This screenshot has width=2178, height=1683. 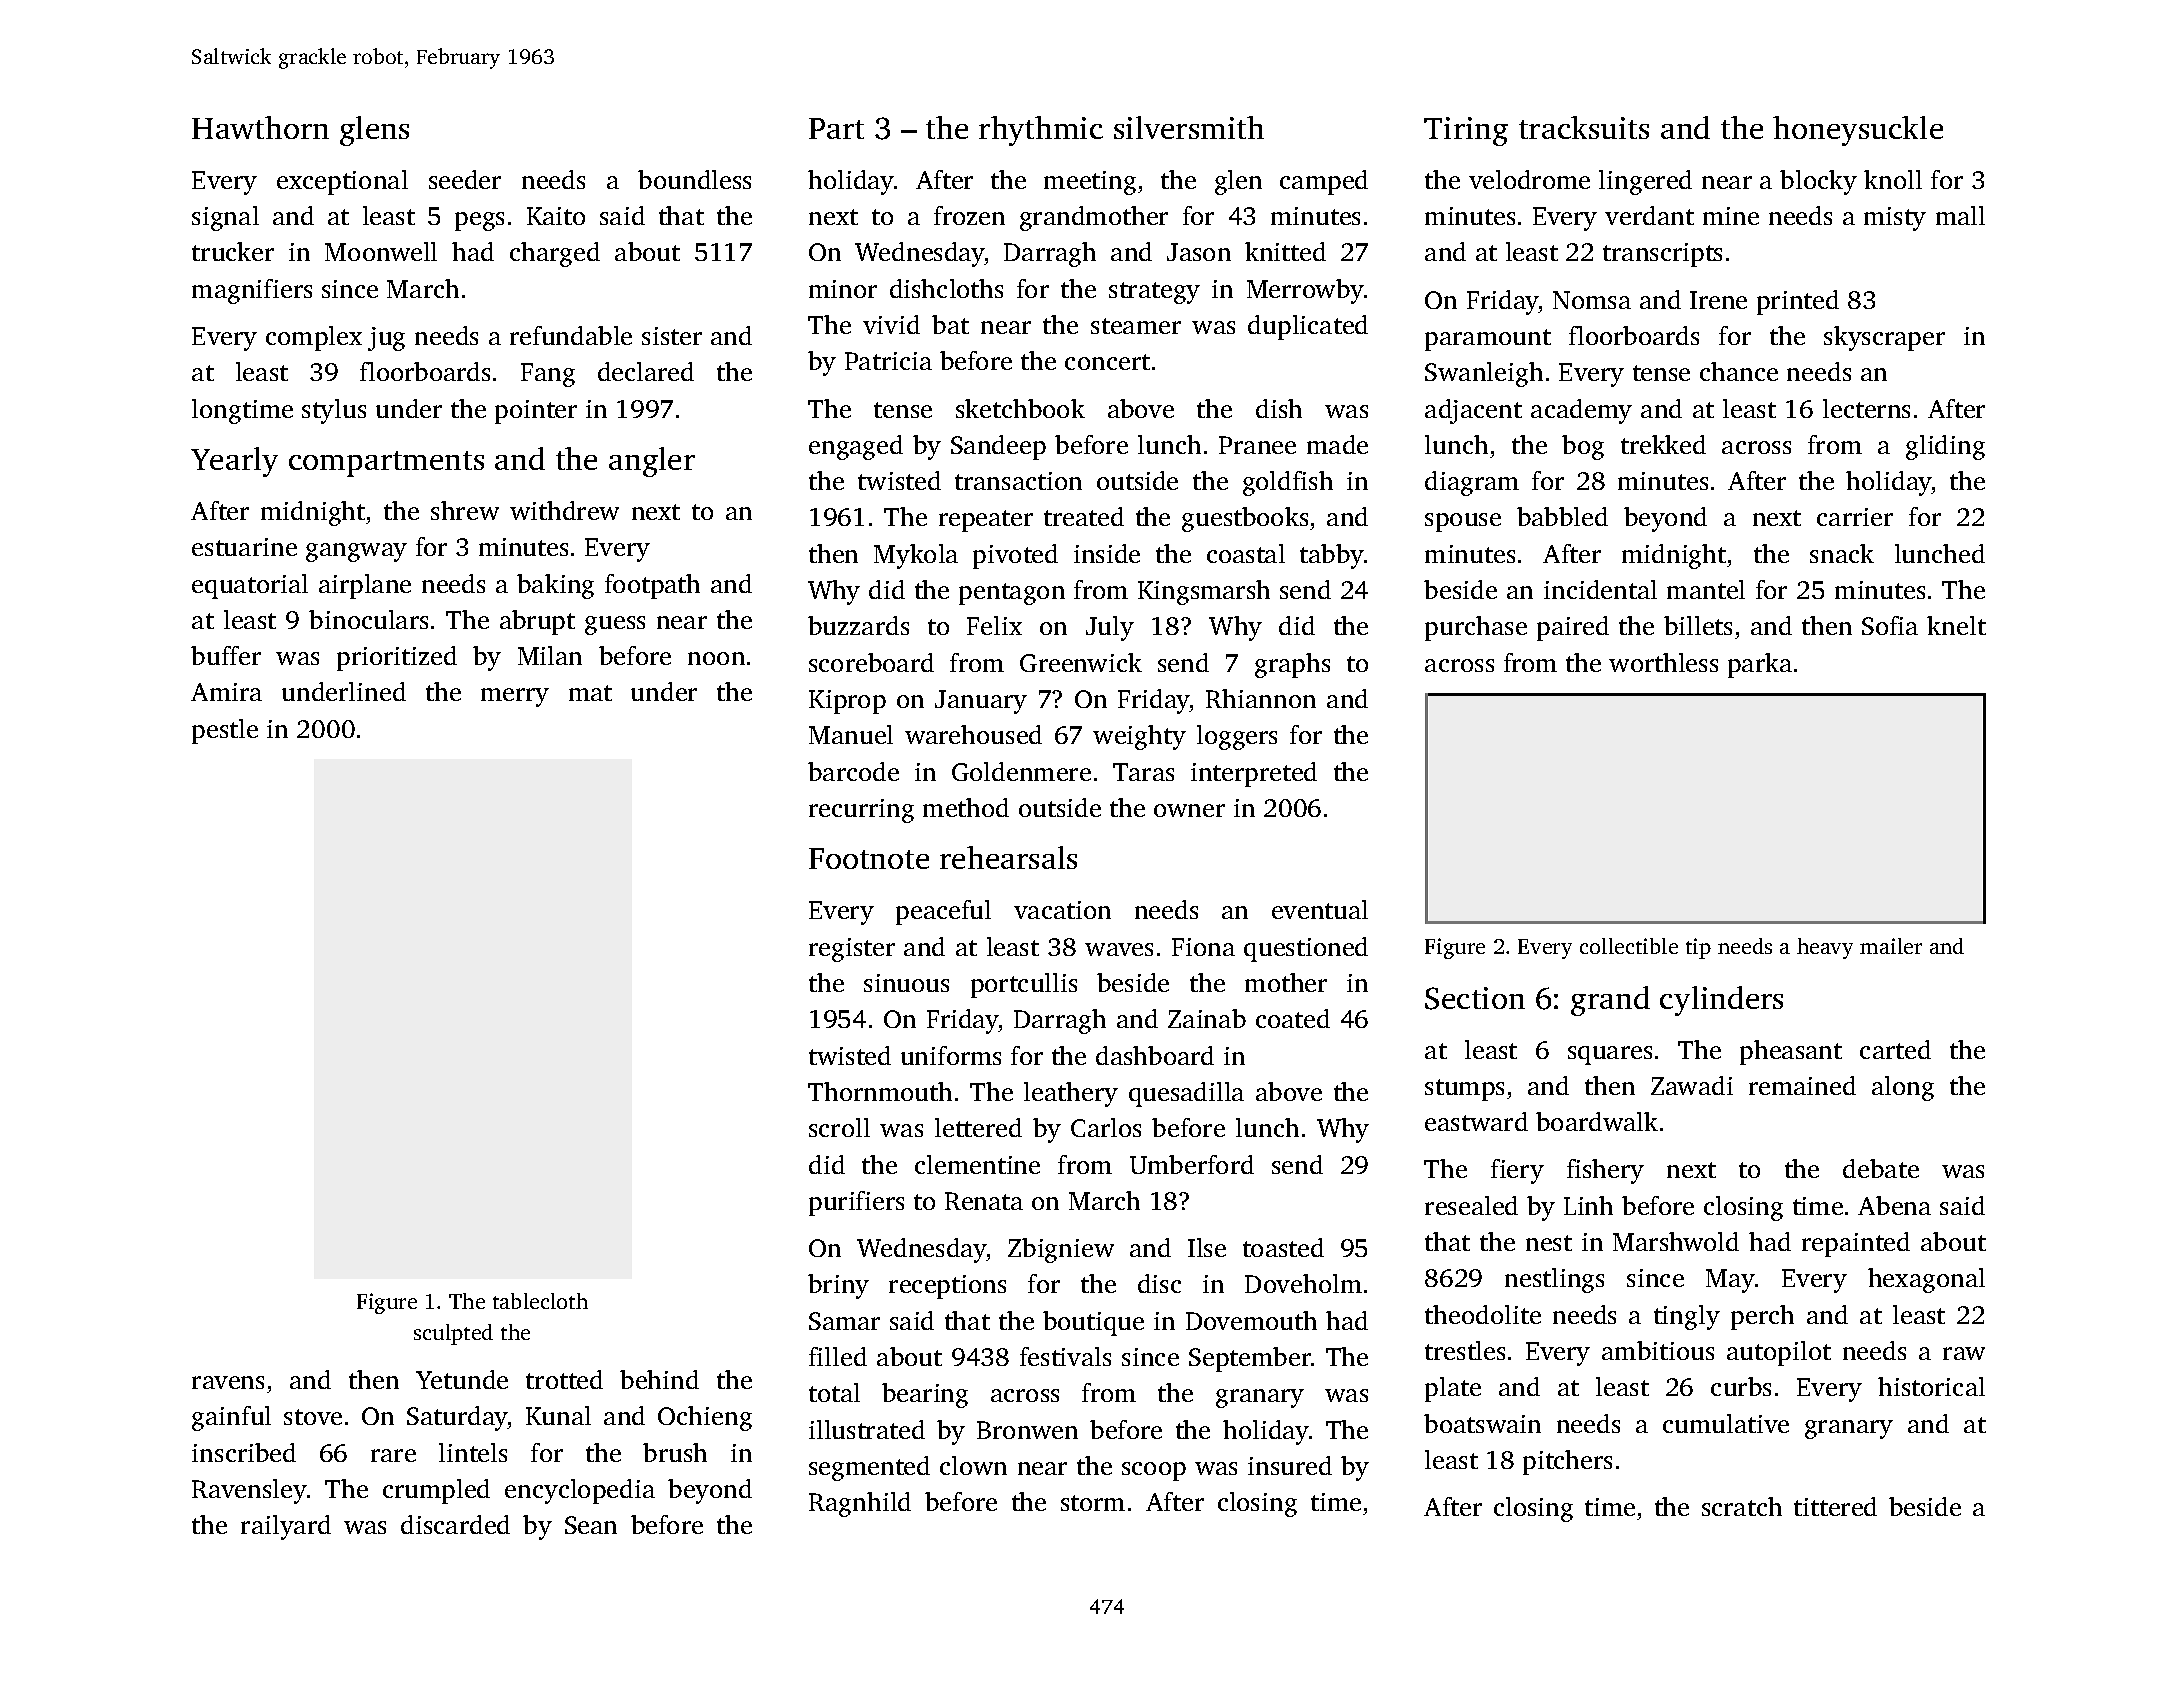 I want to click on vacation, so click(x=1062, y=910).
